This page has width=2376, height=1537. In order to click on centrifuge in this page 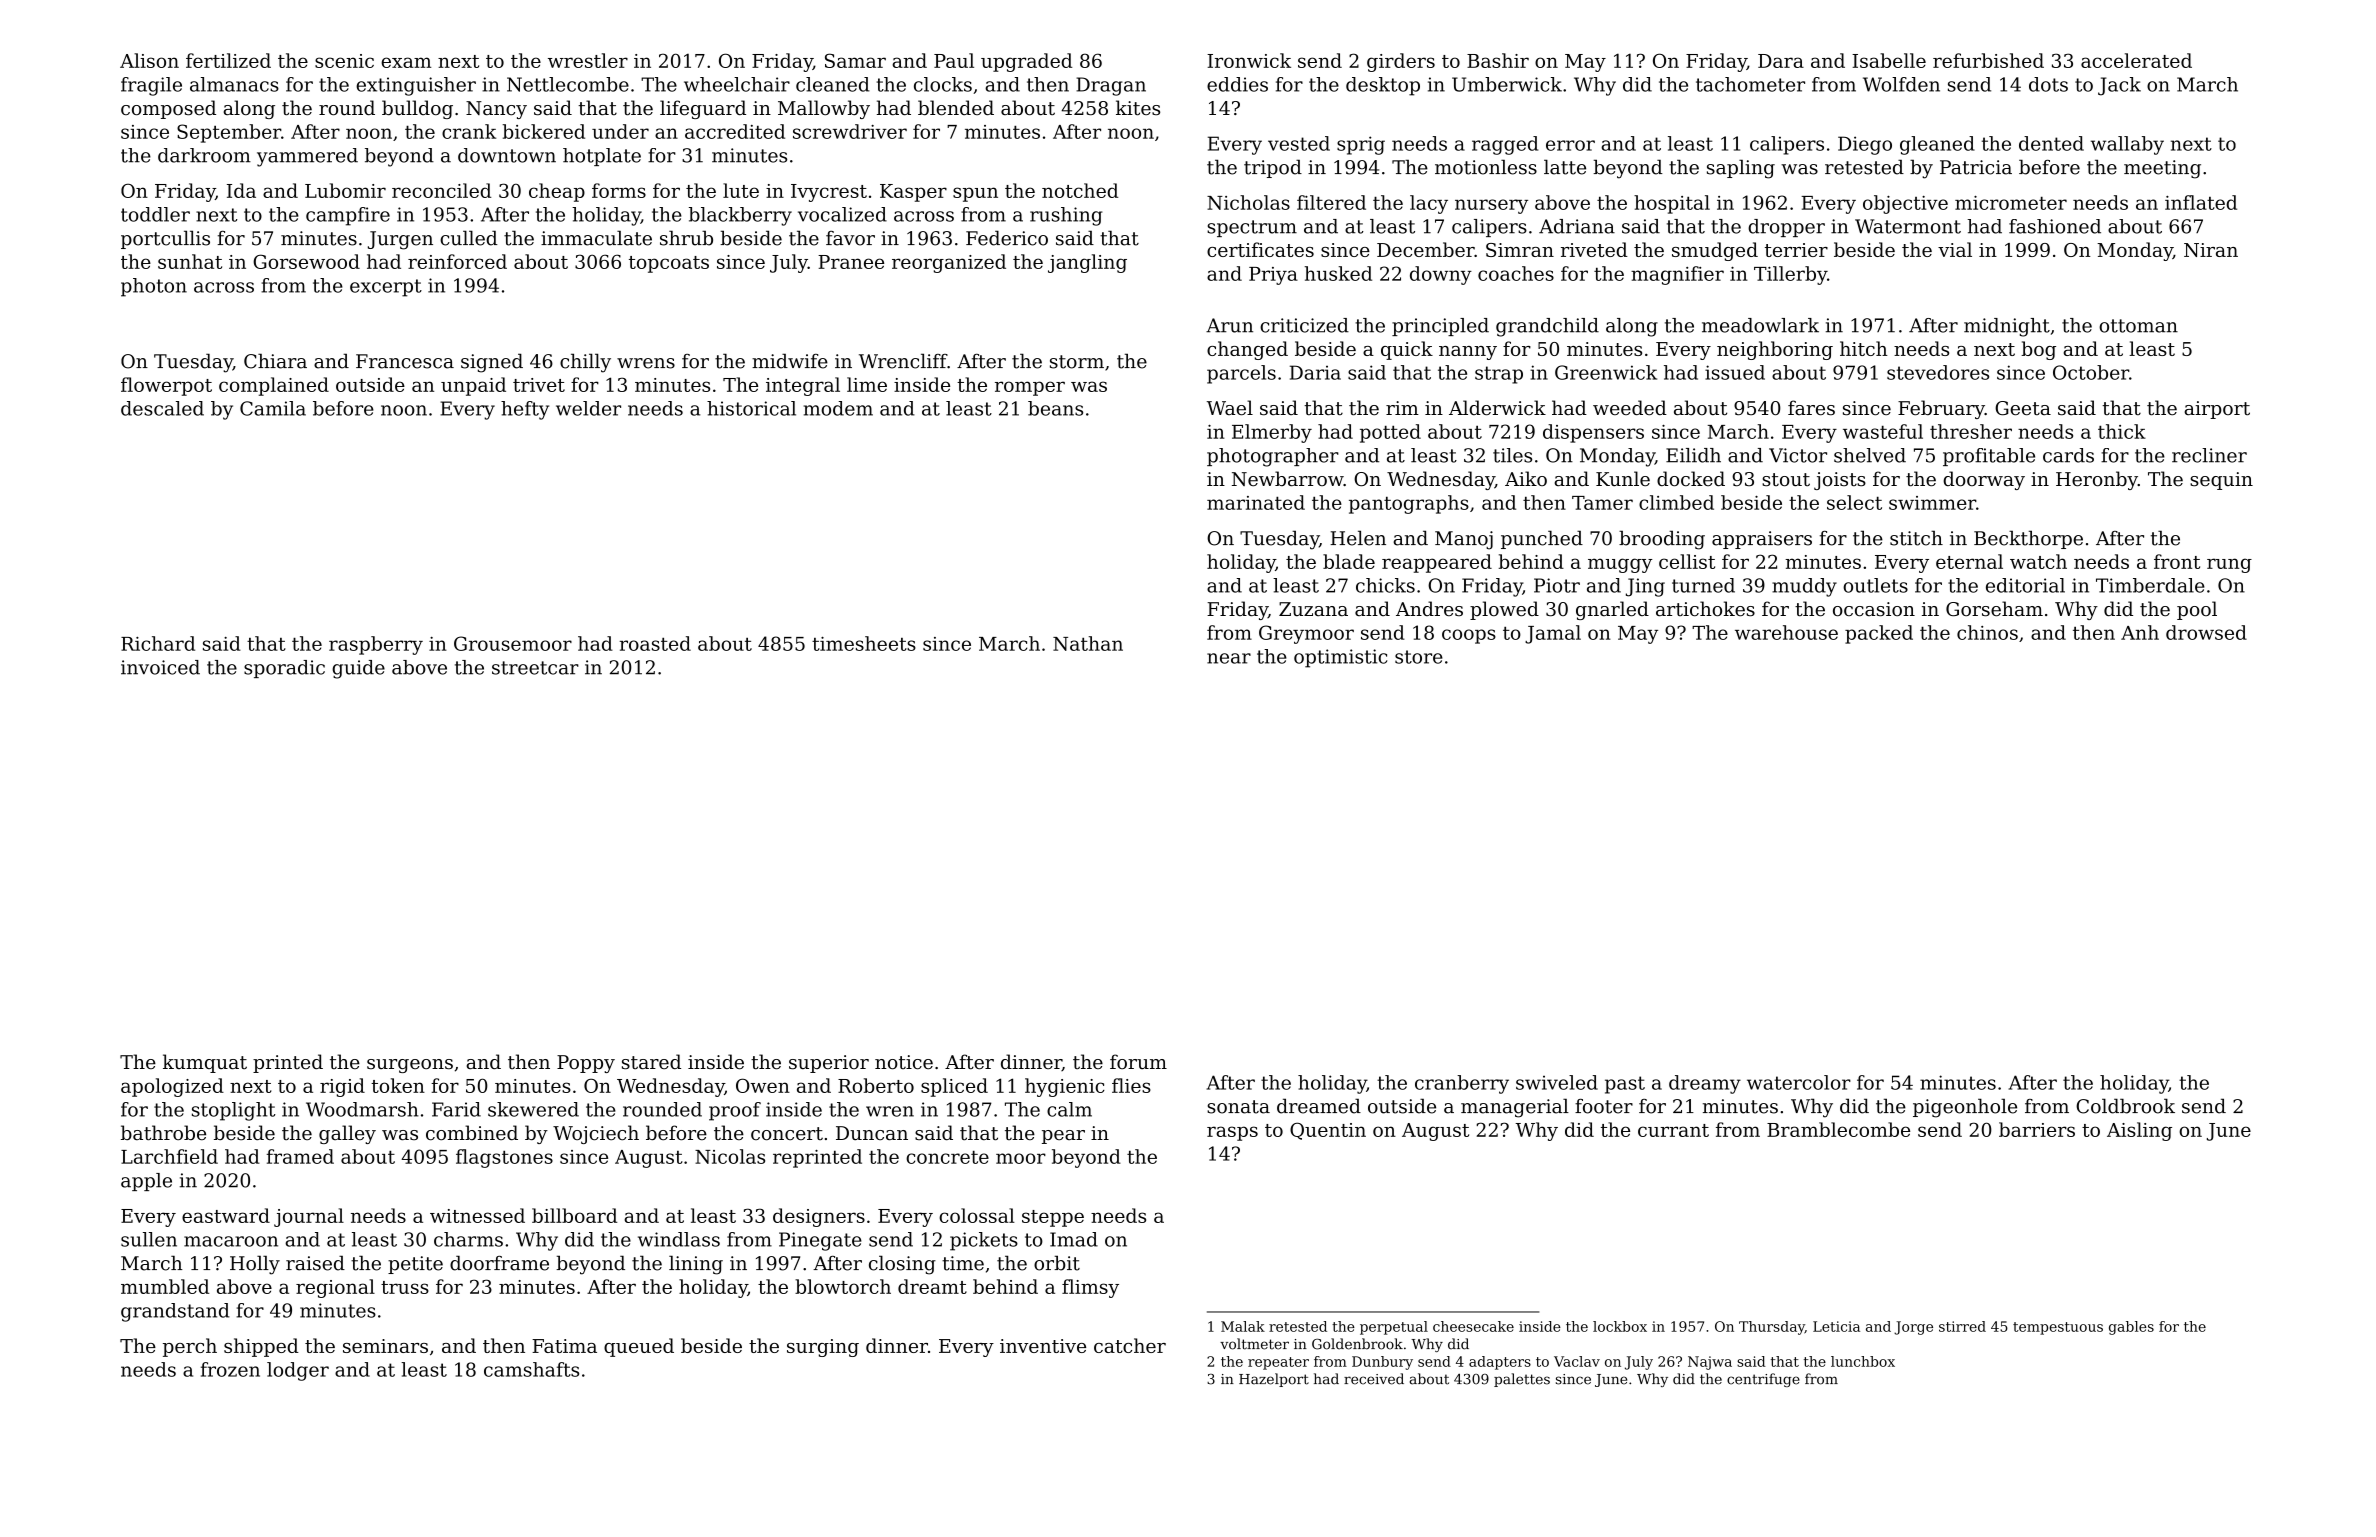, I will do `click(1763, 1380)`.
